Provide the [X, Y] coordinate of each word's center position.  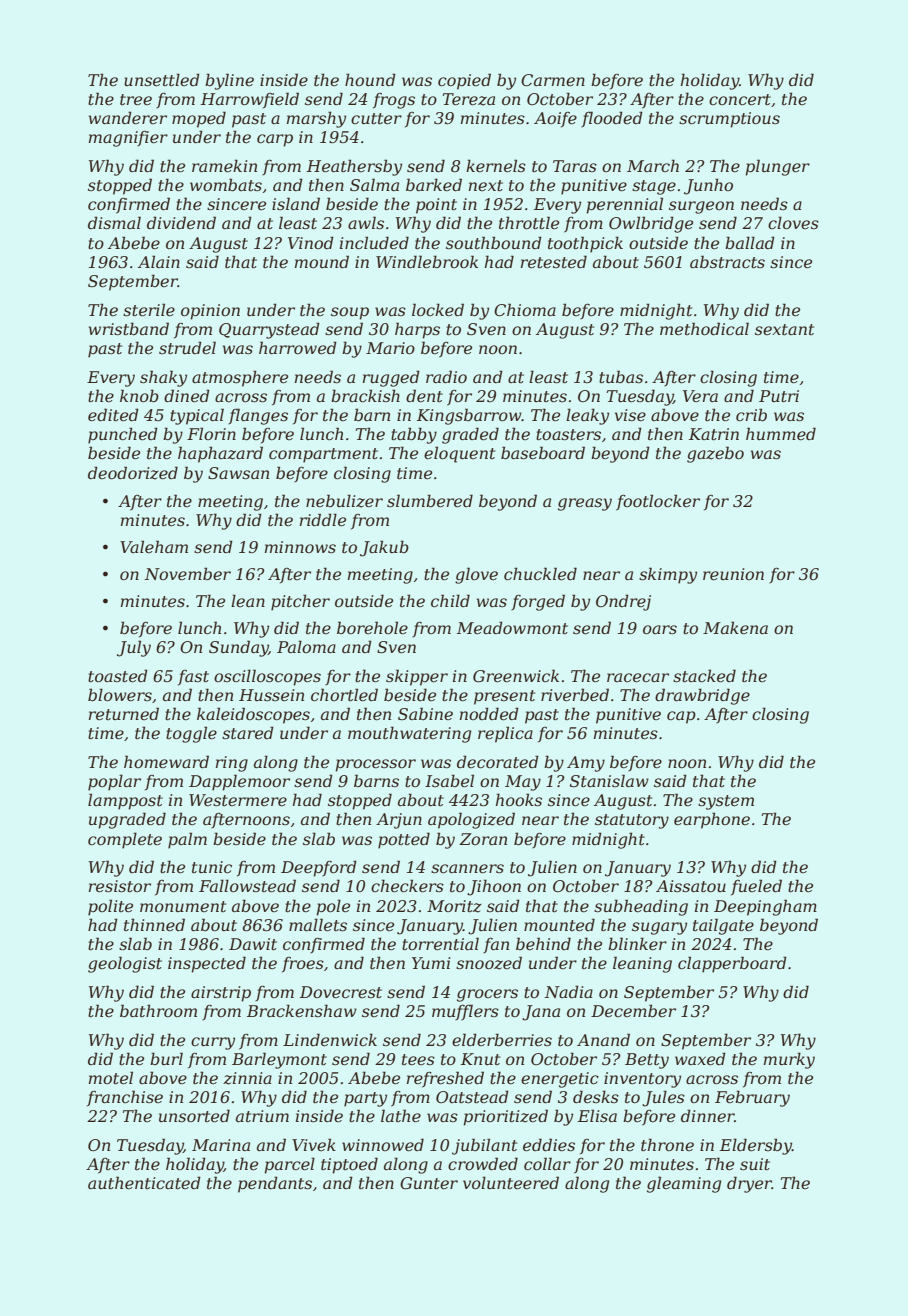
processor [375, 765]
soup [350, 313]
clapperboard [732, 964]
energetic [560, 1080]
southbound [494, 242]
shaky [163, 378]
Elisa [597, 1115]
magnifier [128, 139]
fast [193, 678]
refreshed [445, 1079]
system [726, 802]
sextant [784, 329]
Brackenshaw [302, 1010]
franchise [125, 1098]
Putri [779, 396]
